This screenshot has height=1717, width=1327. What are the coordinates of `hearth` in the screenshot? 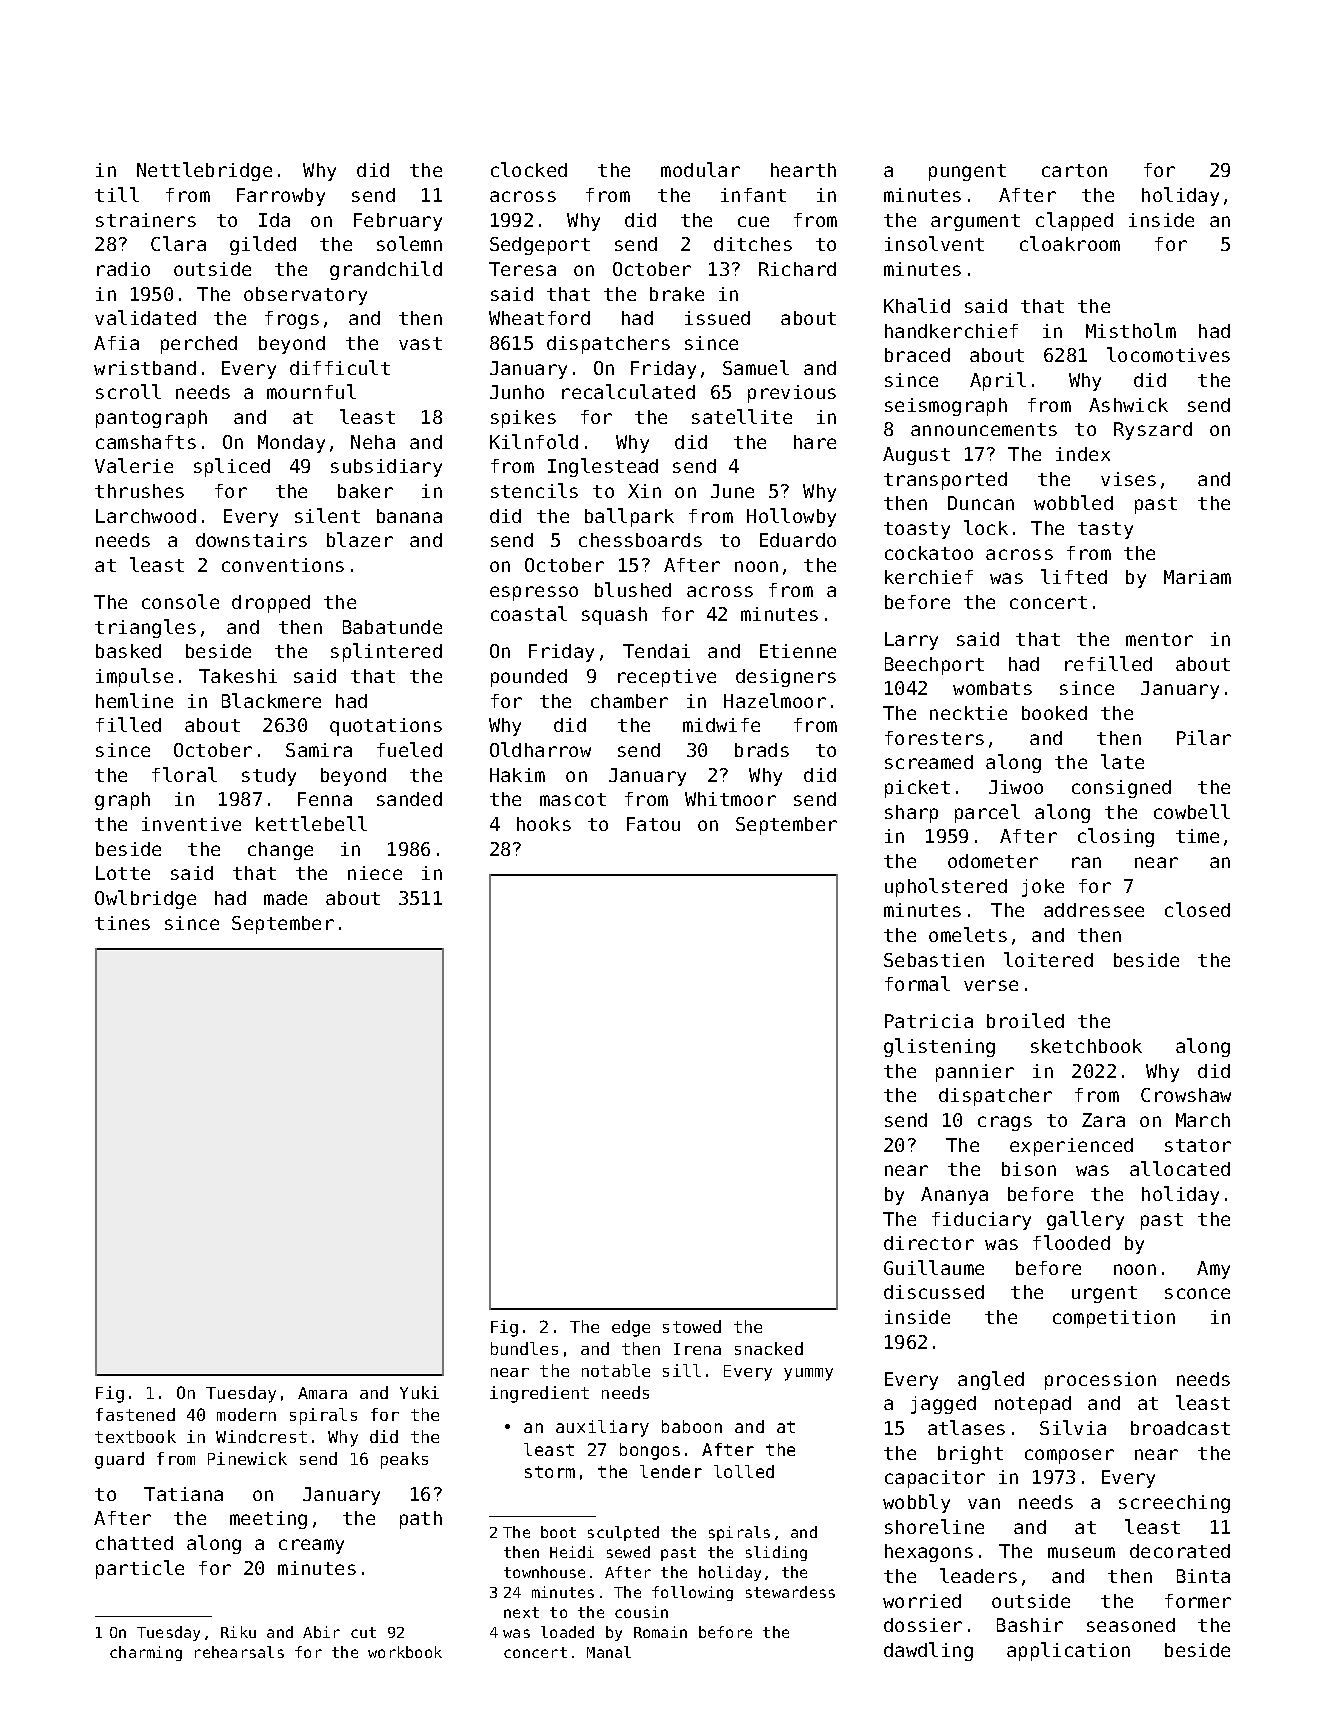 It's located at (803, 170).
